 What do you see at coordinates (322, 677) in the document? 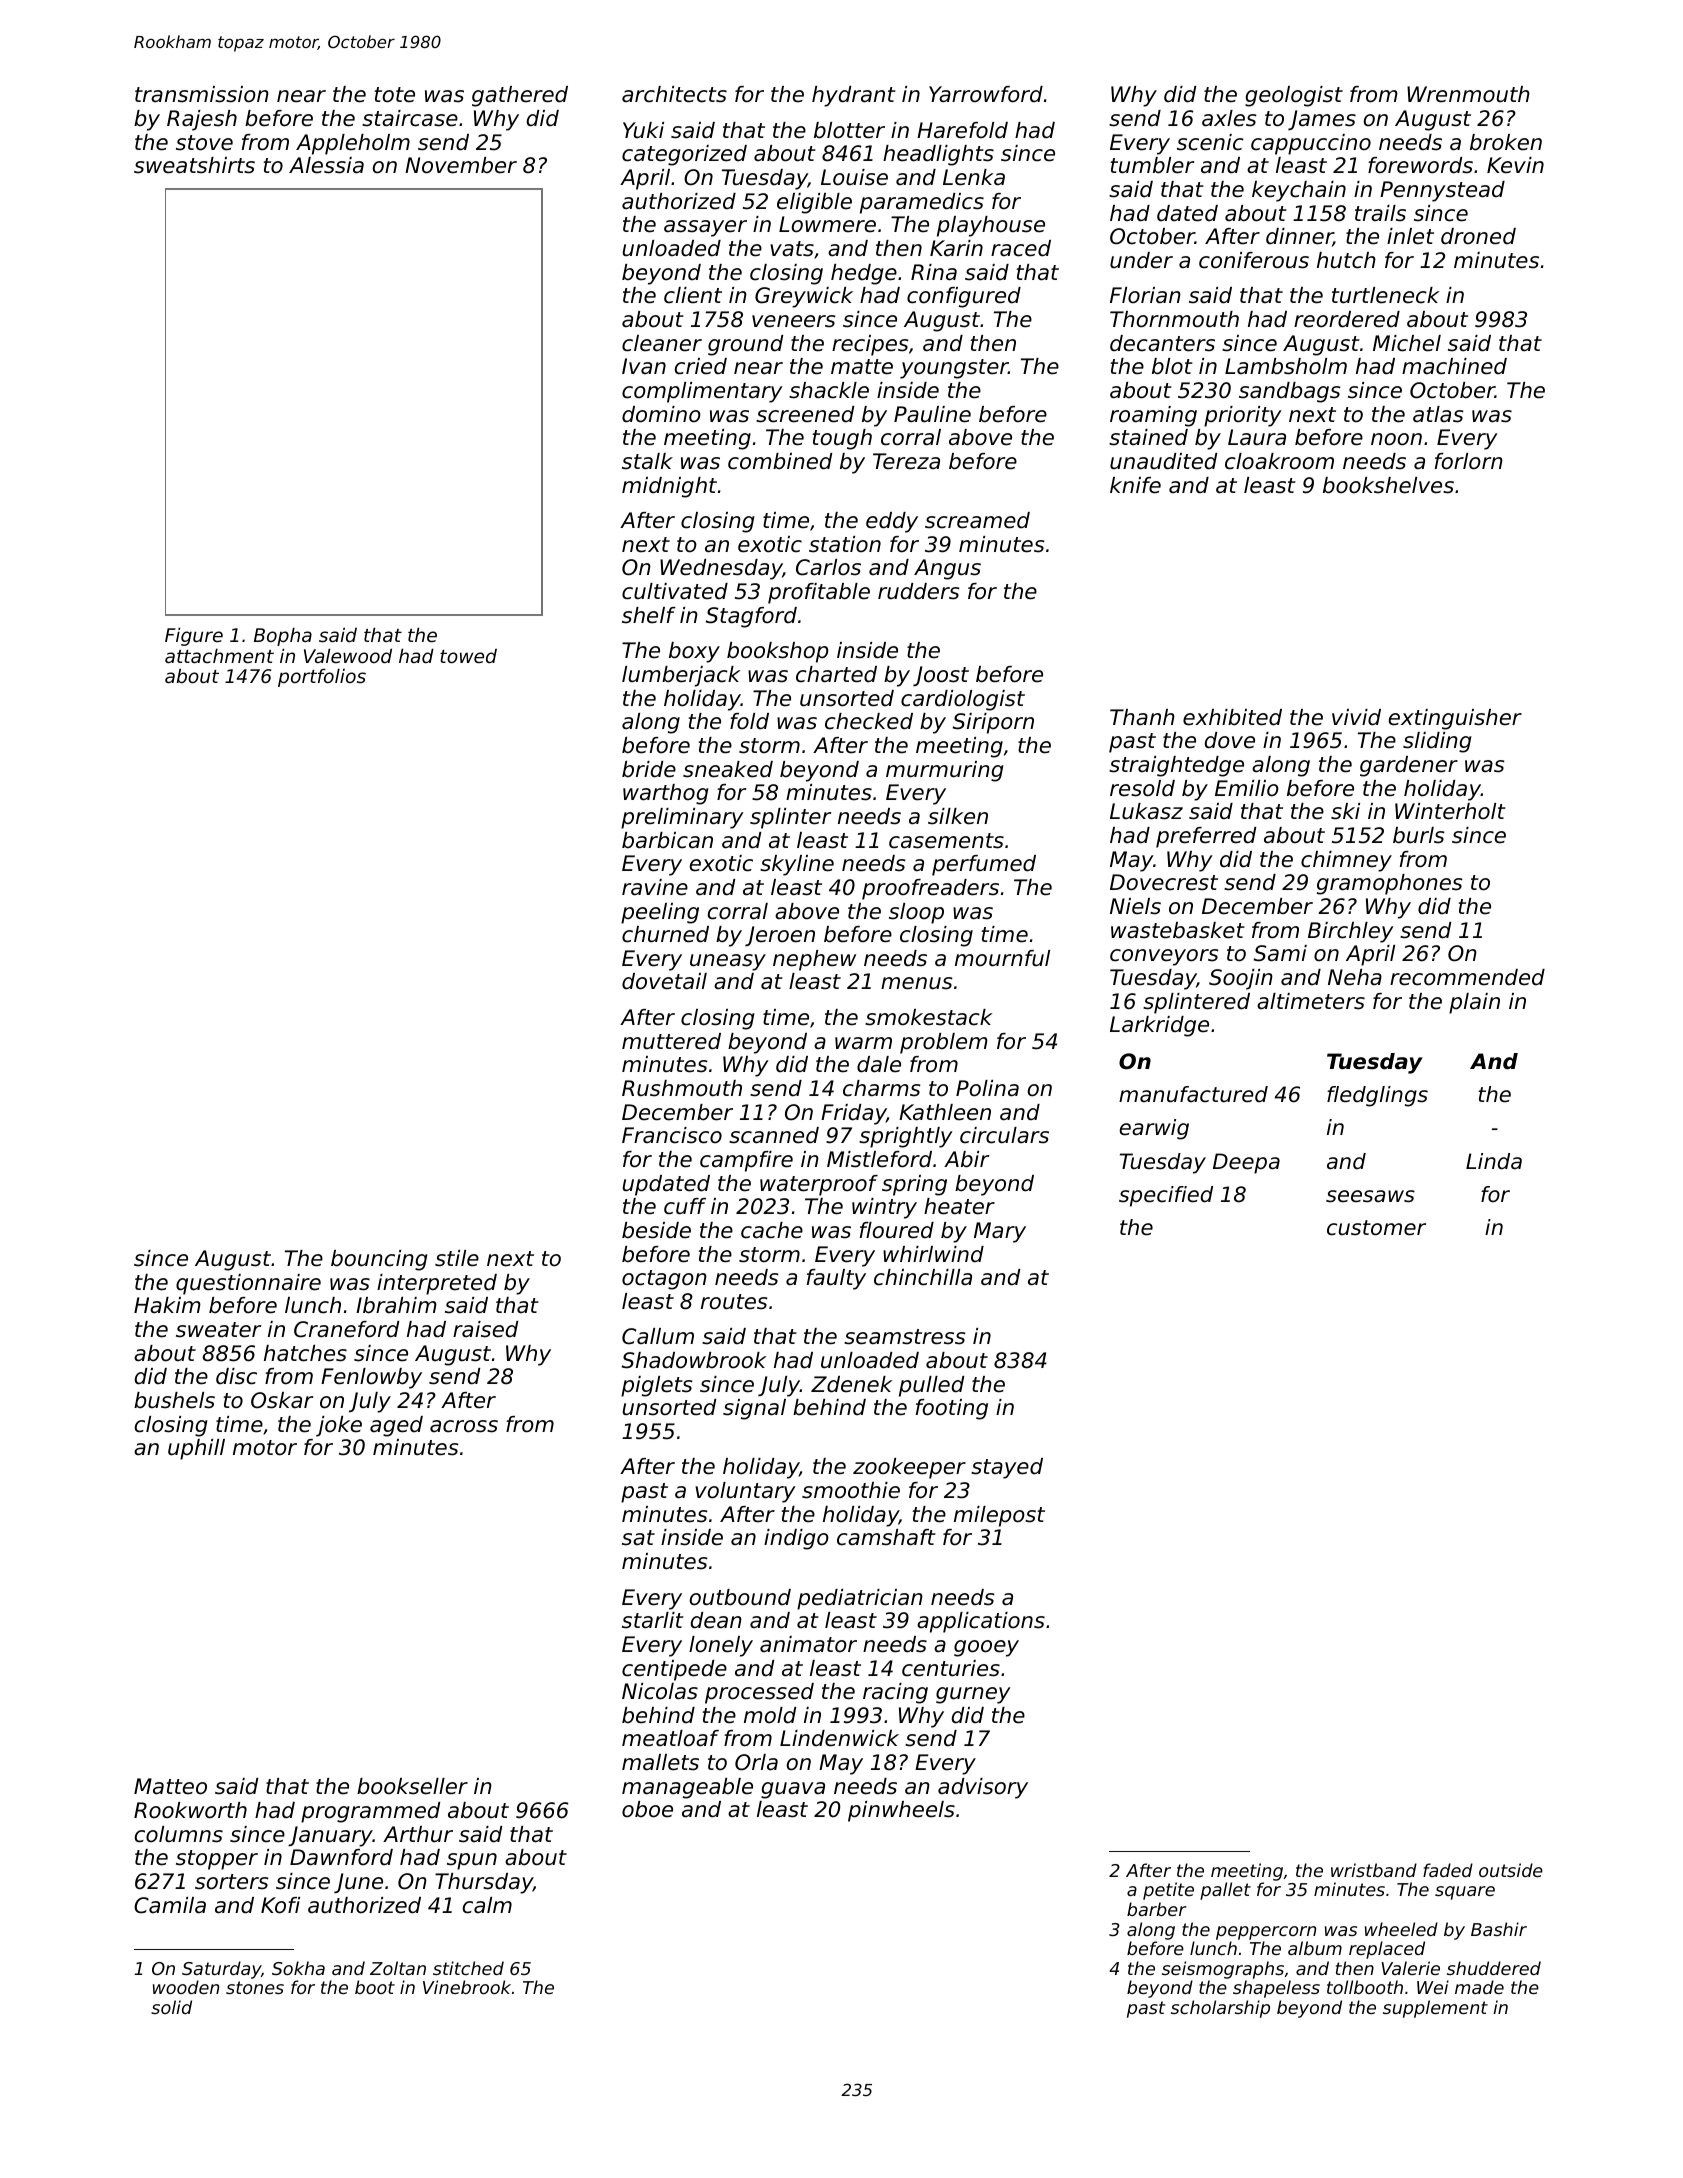
I see `portfolios` at bounding box center [322, 677].
